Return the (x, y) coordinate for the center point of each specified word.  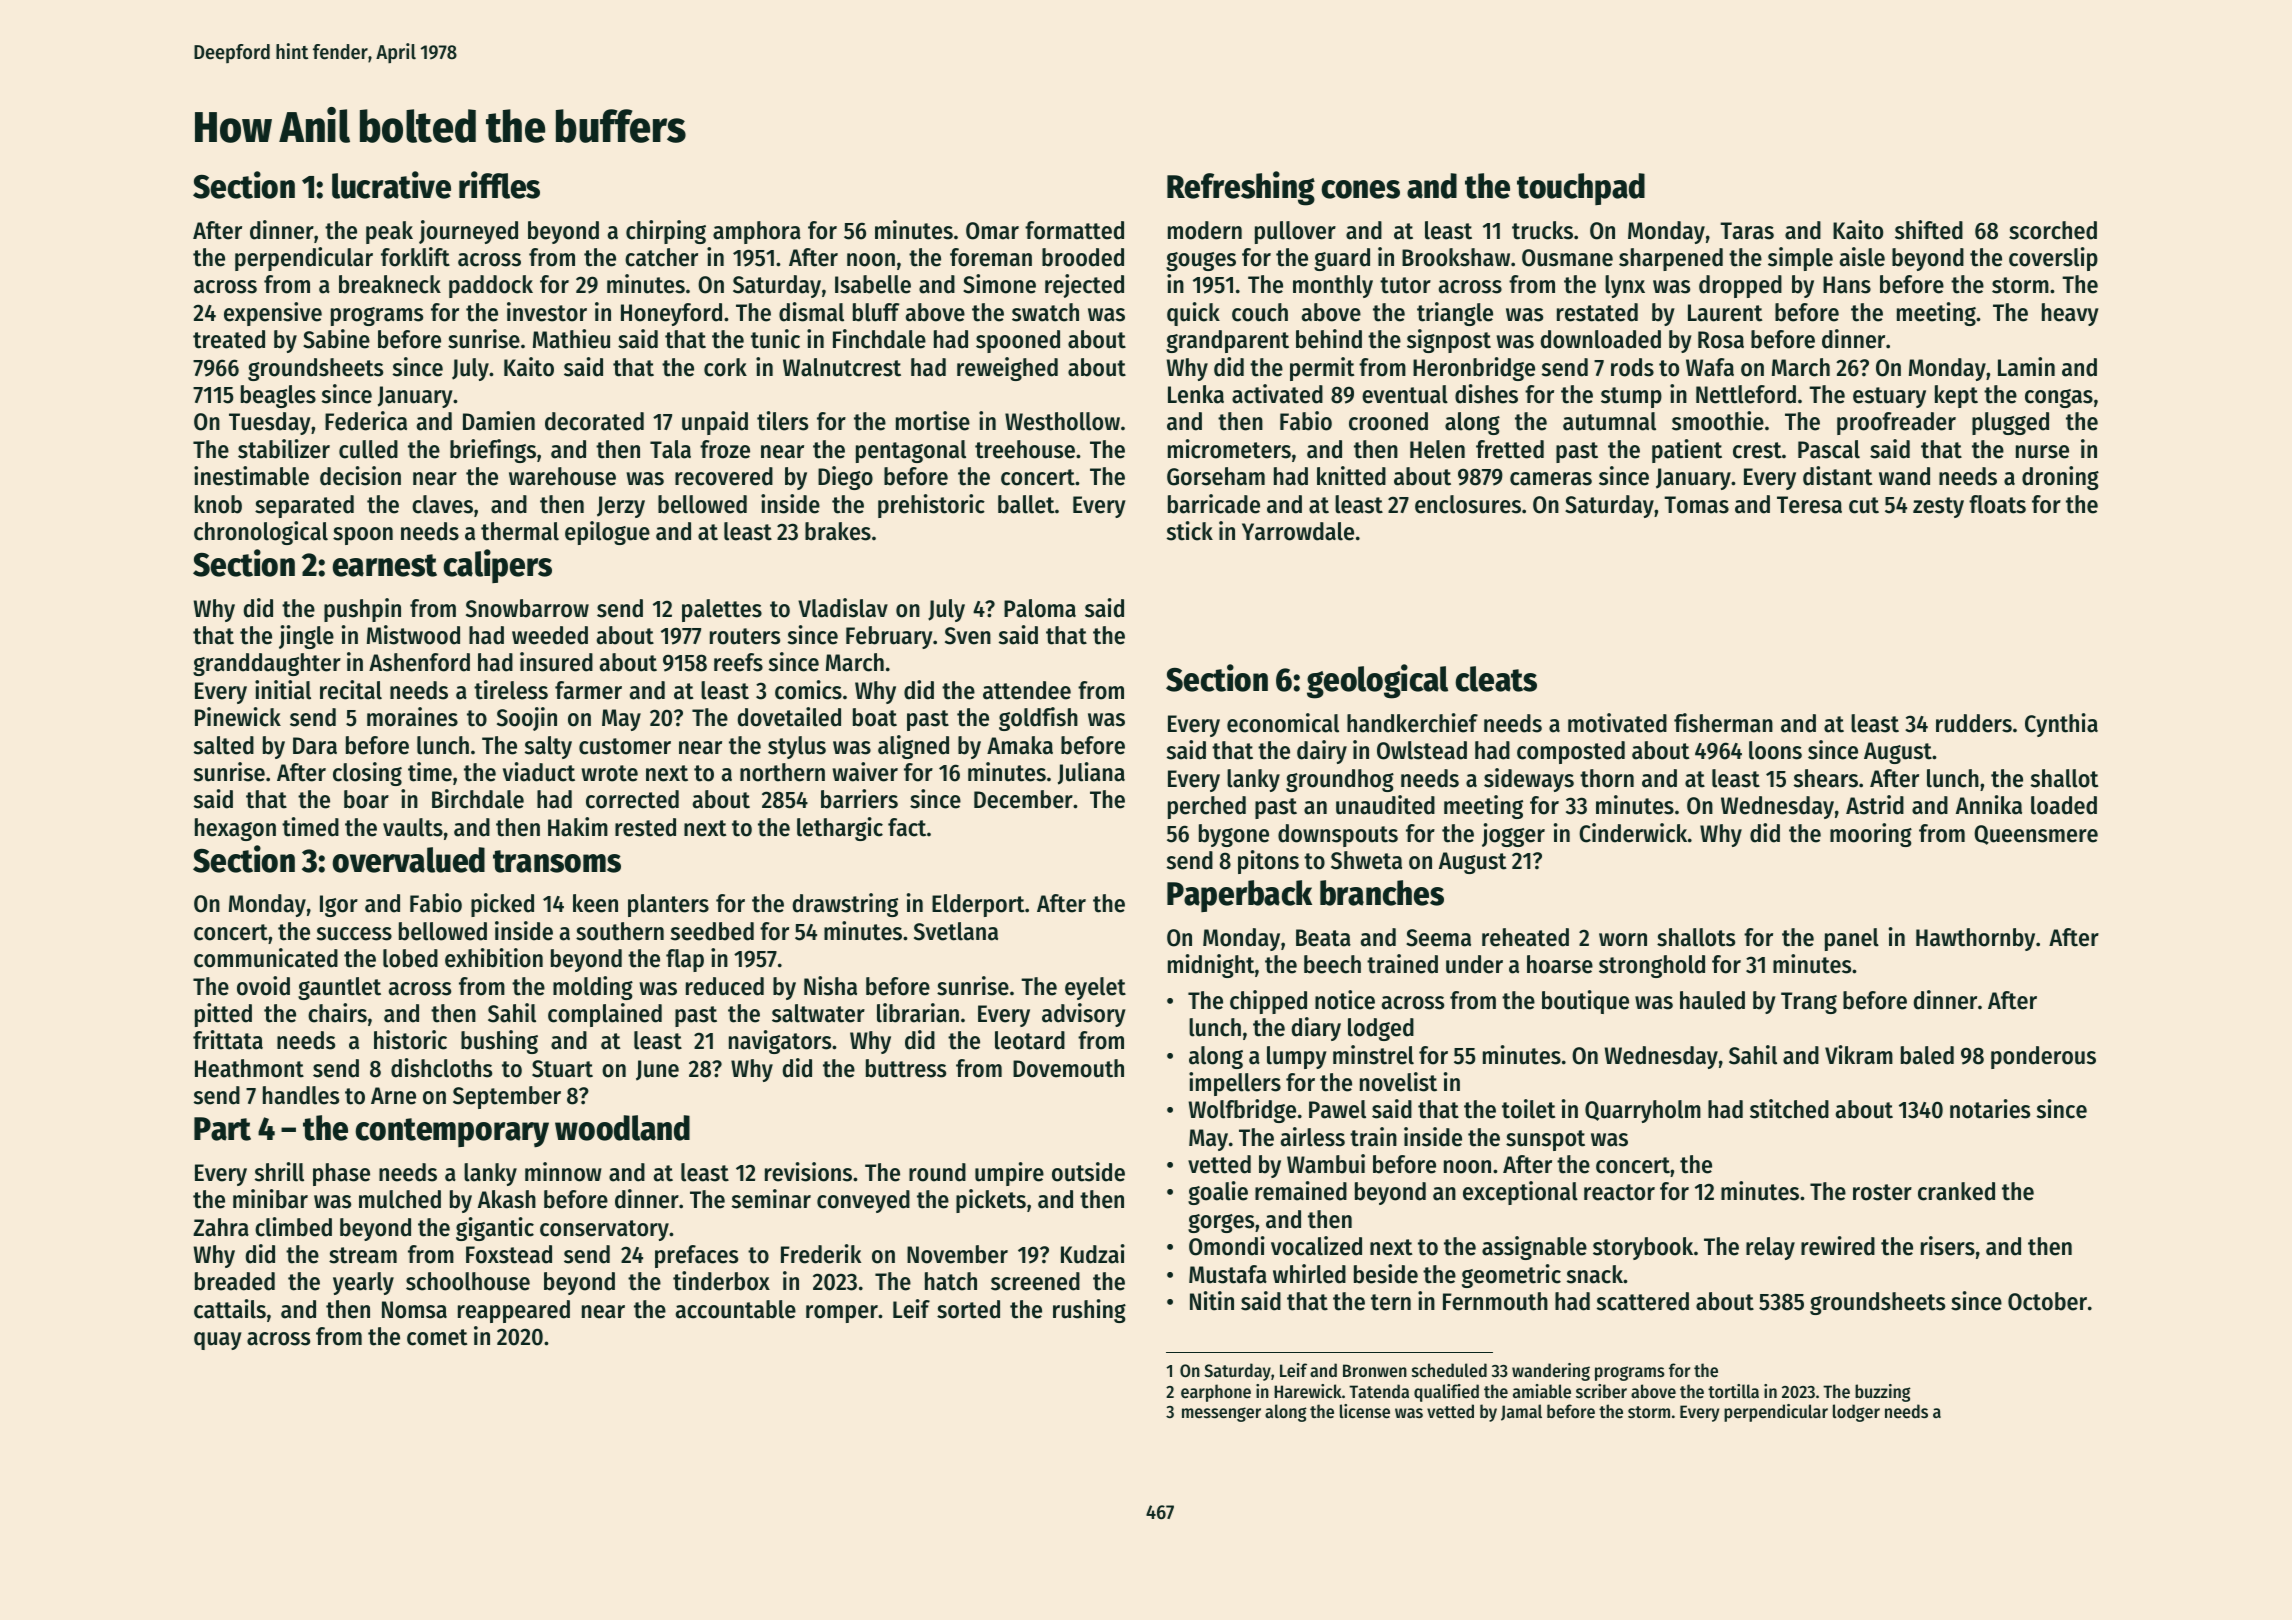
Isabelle (873, 284)
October (2047, 1301)
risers (1948, 1246)
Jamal (1521, 1412)
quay (218, 1341)
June (657, 1070)
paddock (491, 286)
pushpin (362, 610)
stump (1631, 397)
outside (1088, 1172)
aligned (913, 747)
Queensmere (2036, 835)
